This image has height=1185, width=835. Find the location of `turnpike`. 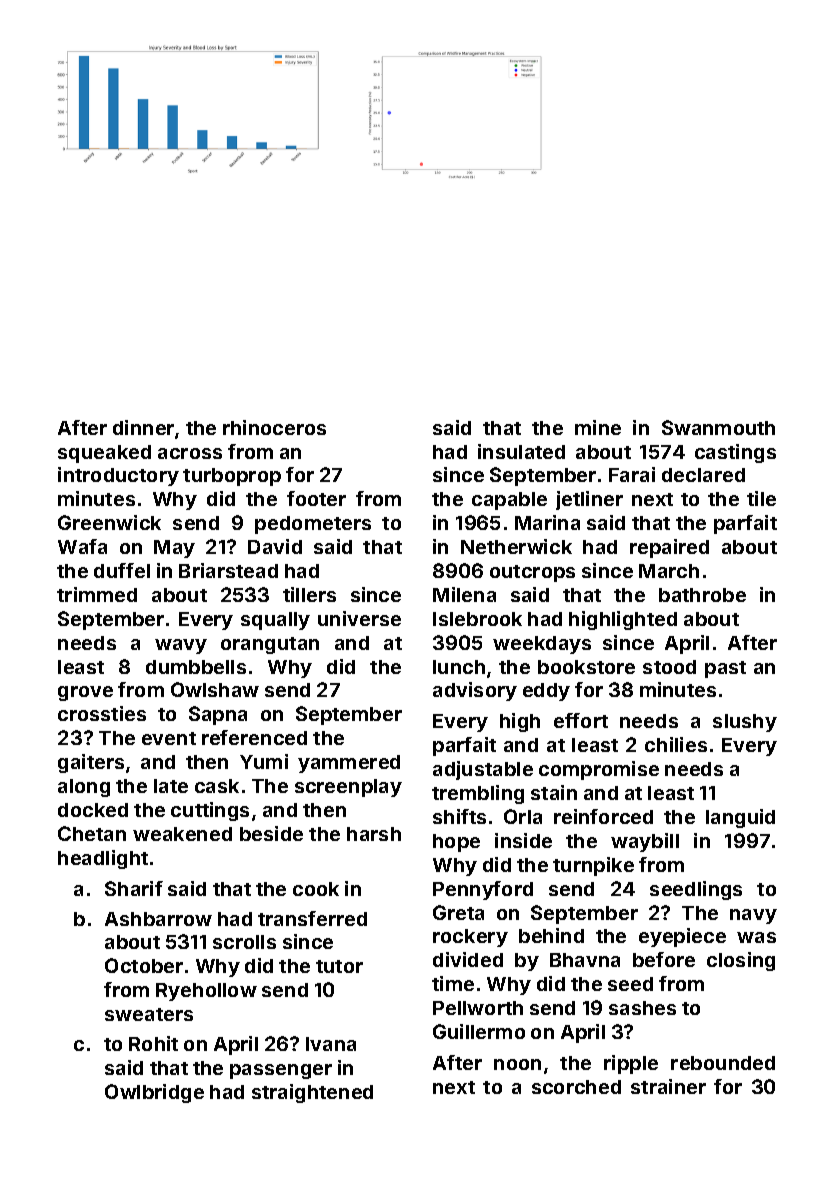

turnpike is located at coordinates (593, 866).
